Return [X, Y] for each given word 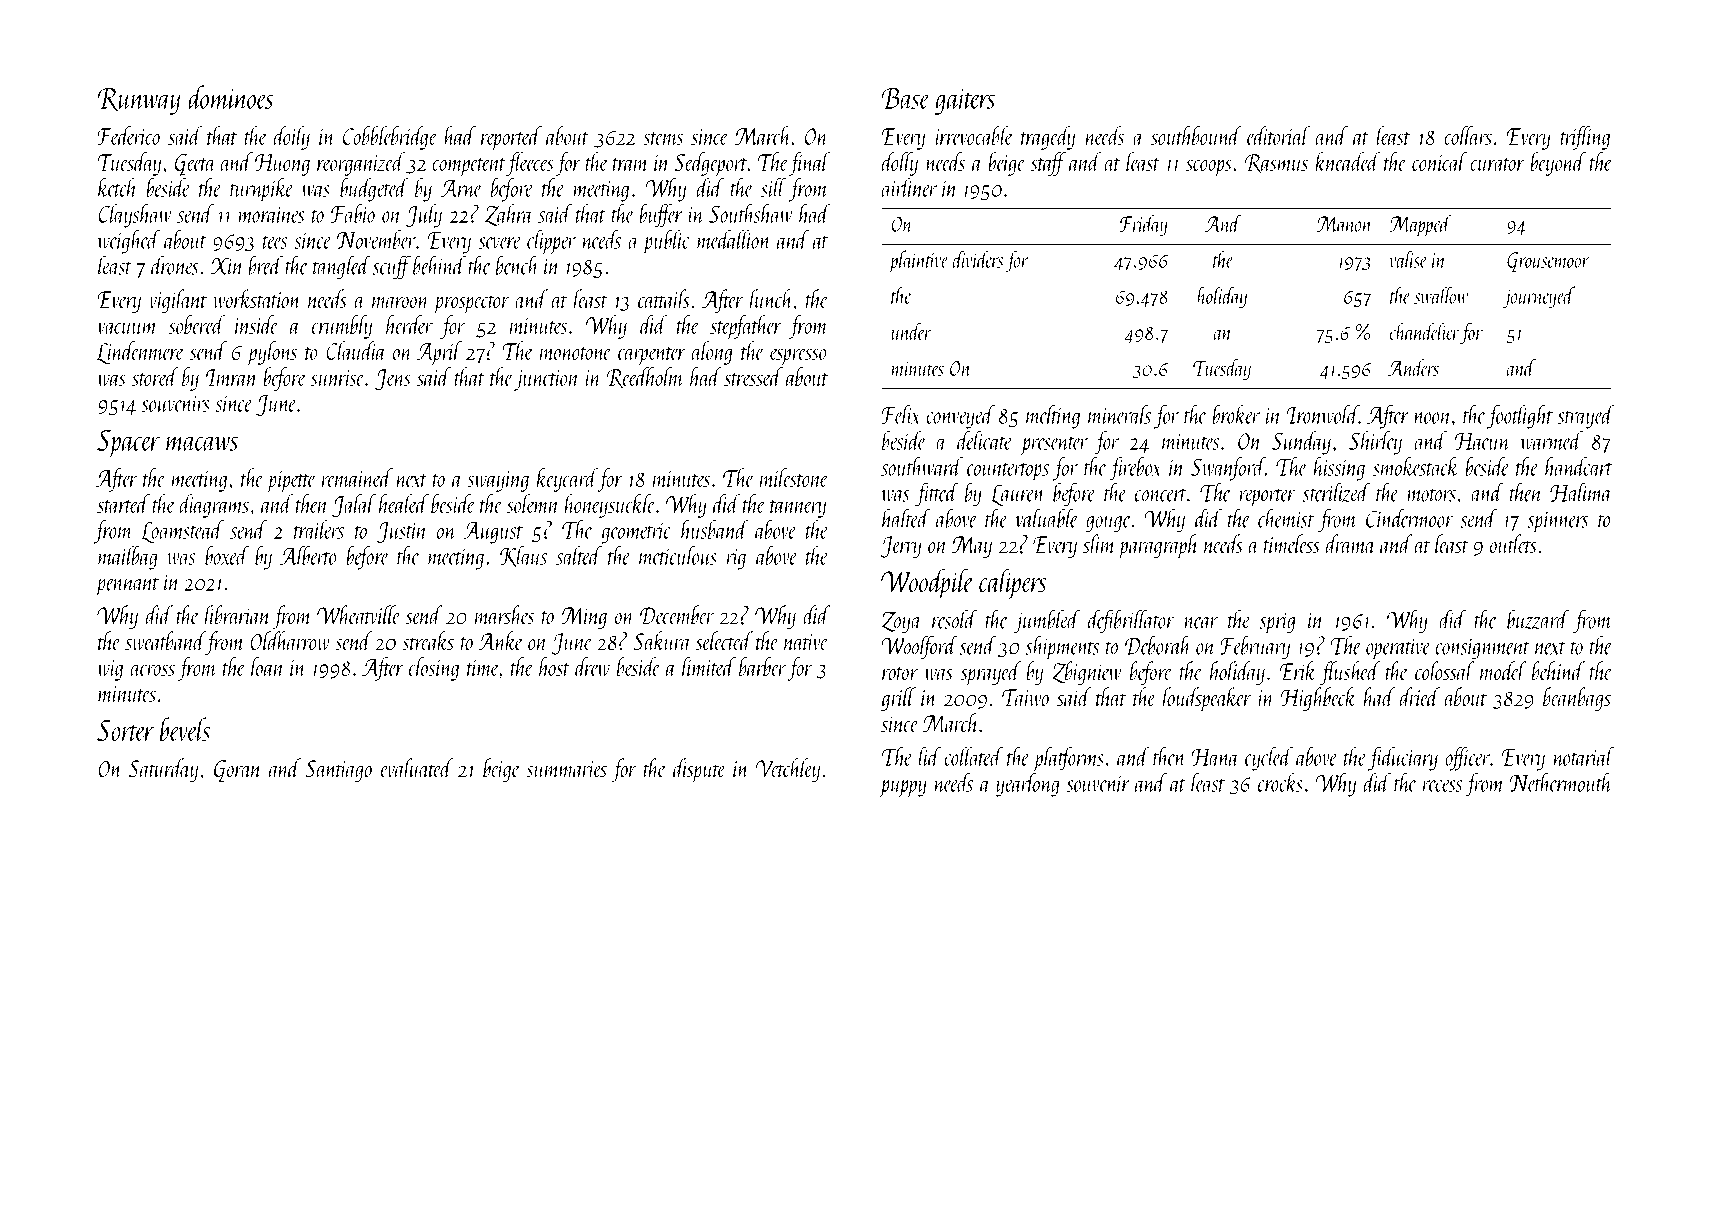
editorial [1278, 135]
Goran [238, 771]
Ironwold [1323, 414]
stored [155, 376]
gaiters [965, 102]
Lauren [1018, 495]
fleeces [530, 164]
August [493, 533]
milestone [794, 477]
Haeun [1482, 441]
